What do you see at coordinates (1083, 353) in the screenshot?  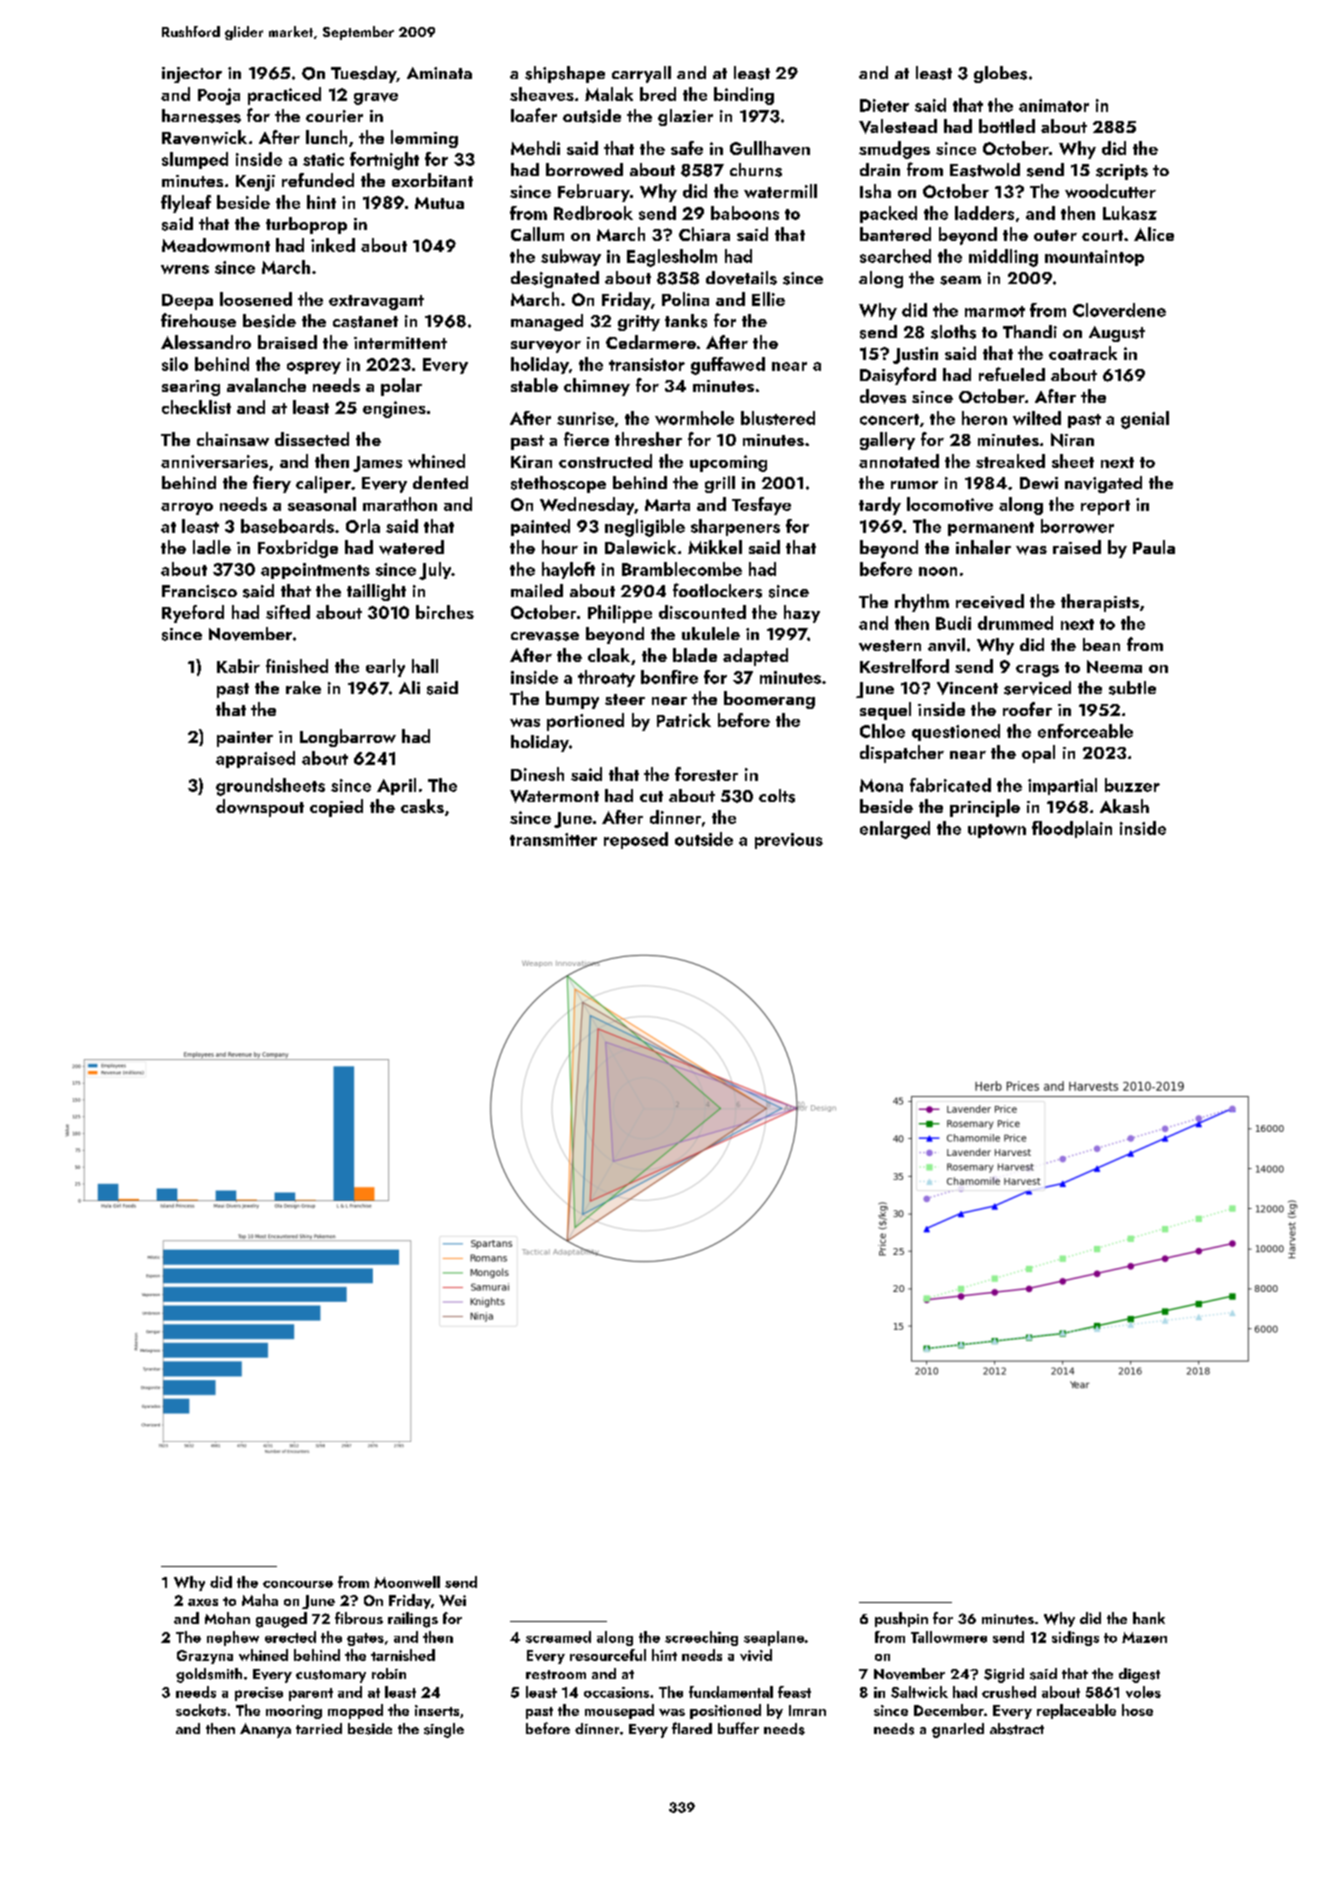 I see `coatrack` at bounding box center [1083, 353].
